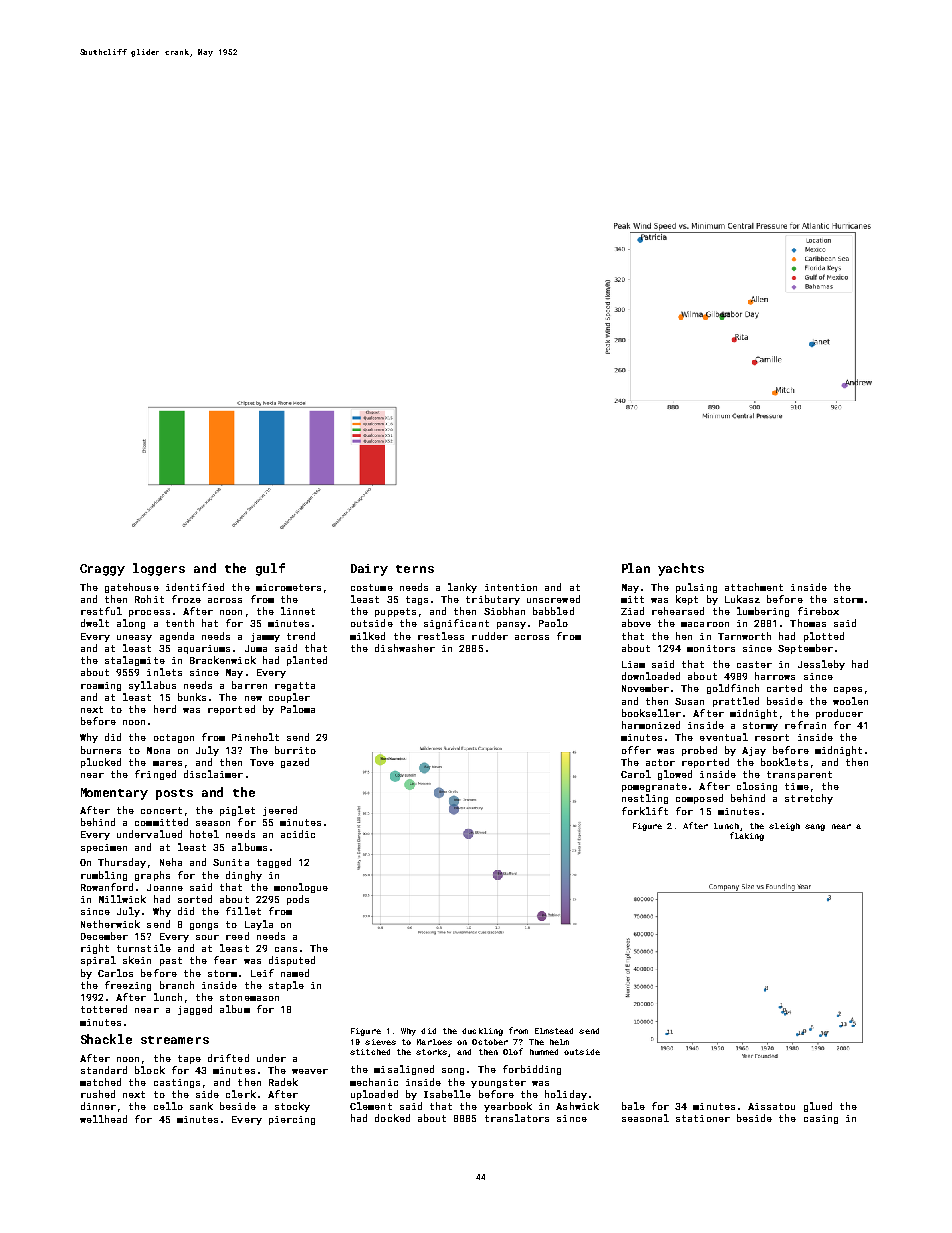  Describe the element at coordinates (747, 836) in the page. I see `flaking` at that location.
